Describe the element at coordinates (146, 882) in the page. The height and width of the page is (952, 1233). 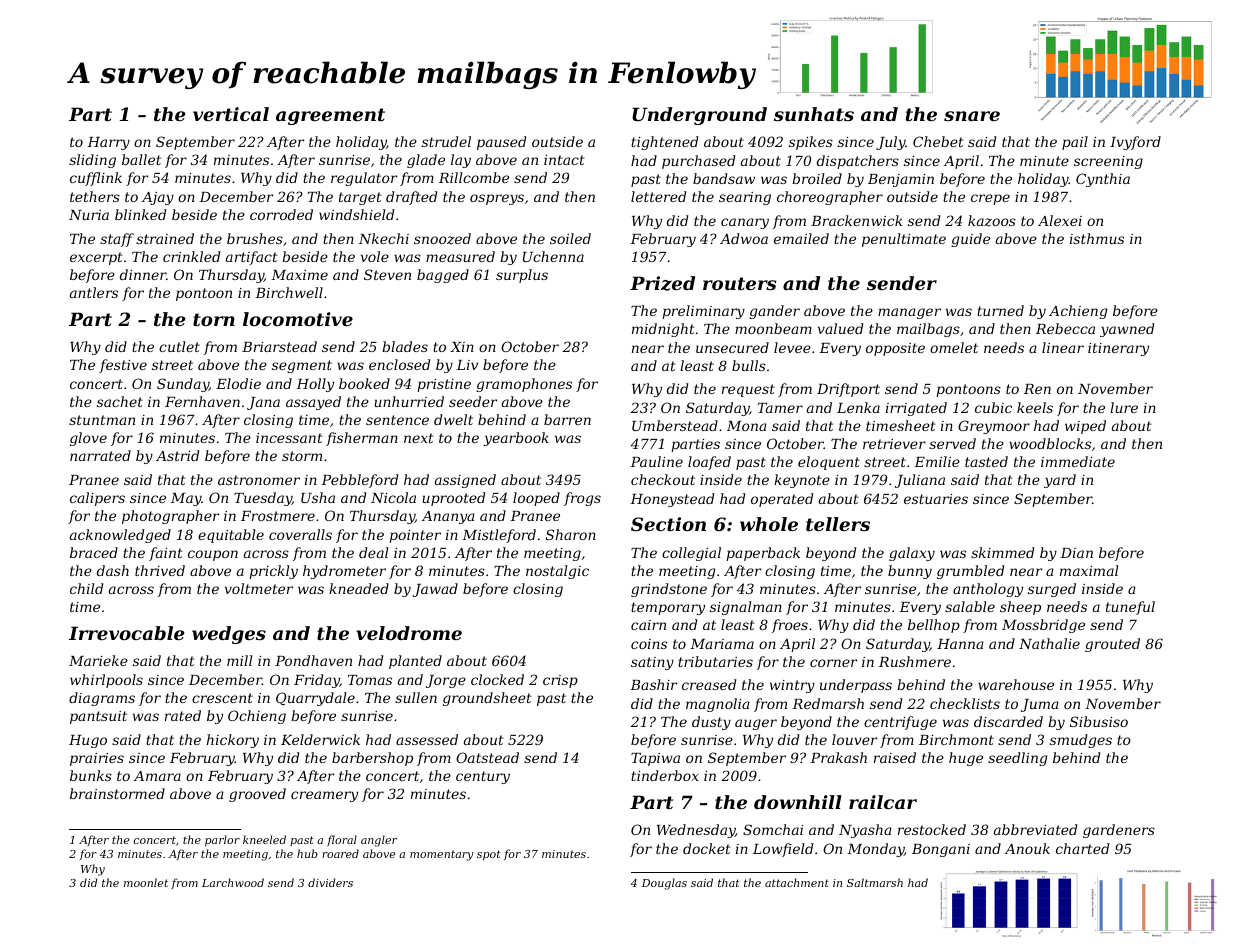
I see `moonlet` at that location.
